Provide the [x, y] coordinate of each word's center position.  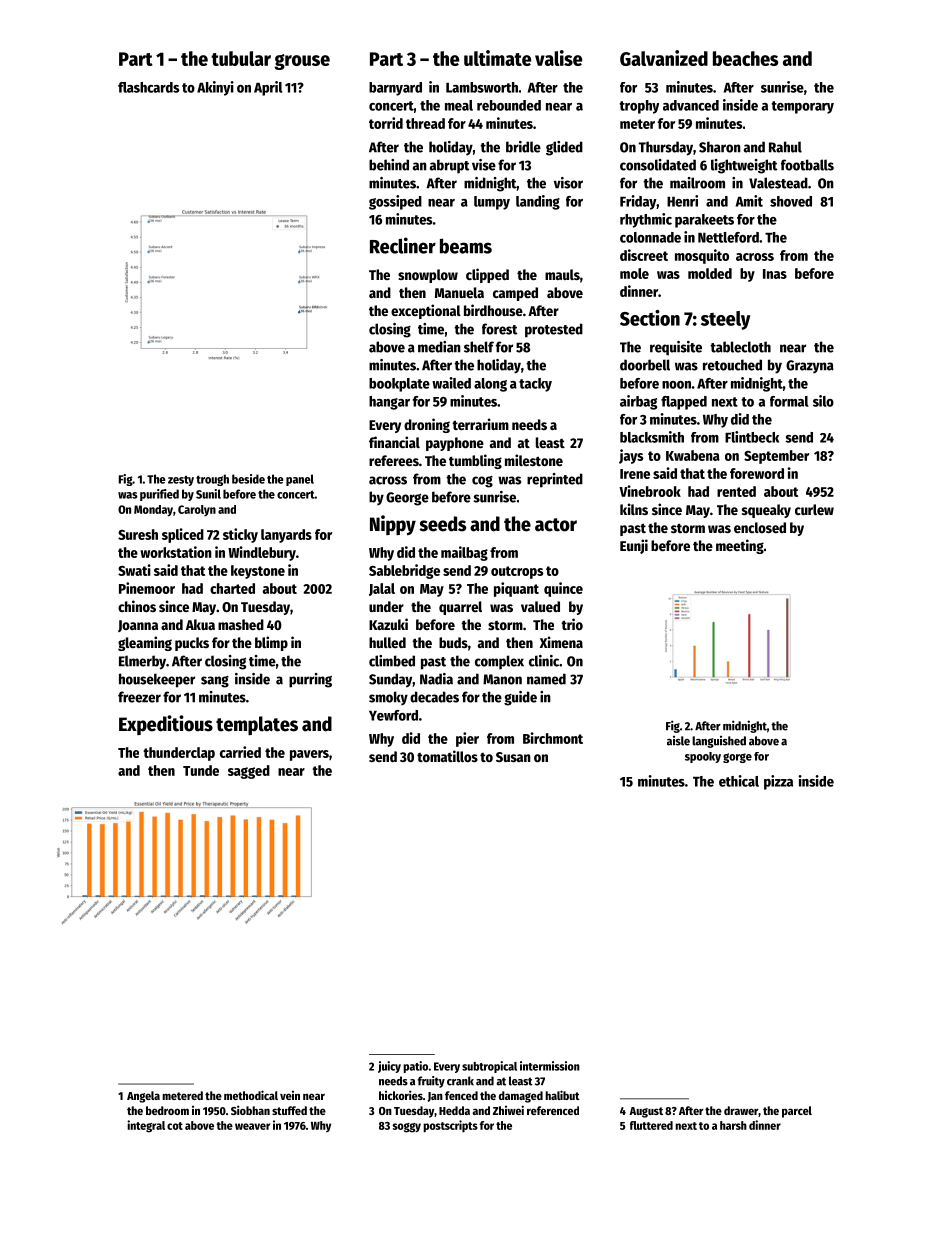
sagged [249, 772]
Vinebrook [650, 491]
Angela [143, 1097]
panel [300, 480]
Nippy [393, 525]
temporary [802, 107]
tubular [241, 58]
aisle [678, 741]
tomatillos [447, 756]
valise [558, 58]
